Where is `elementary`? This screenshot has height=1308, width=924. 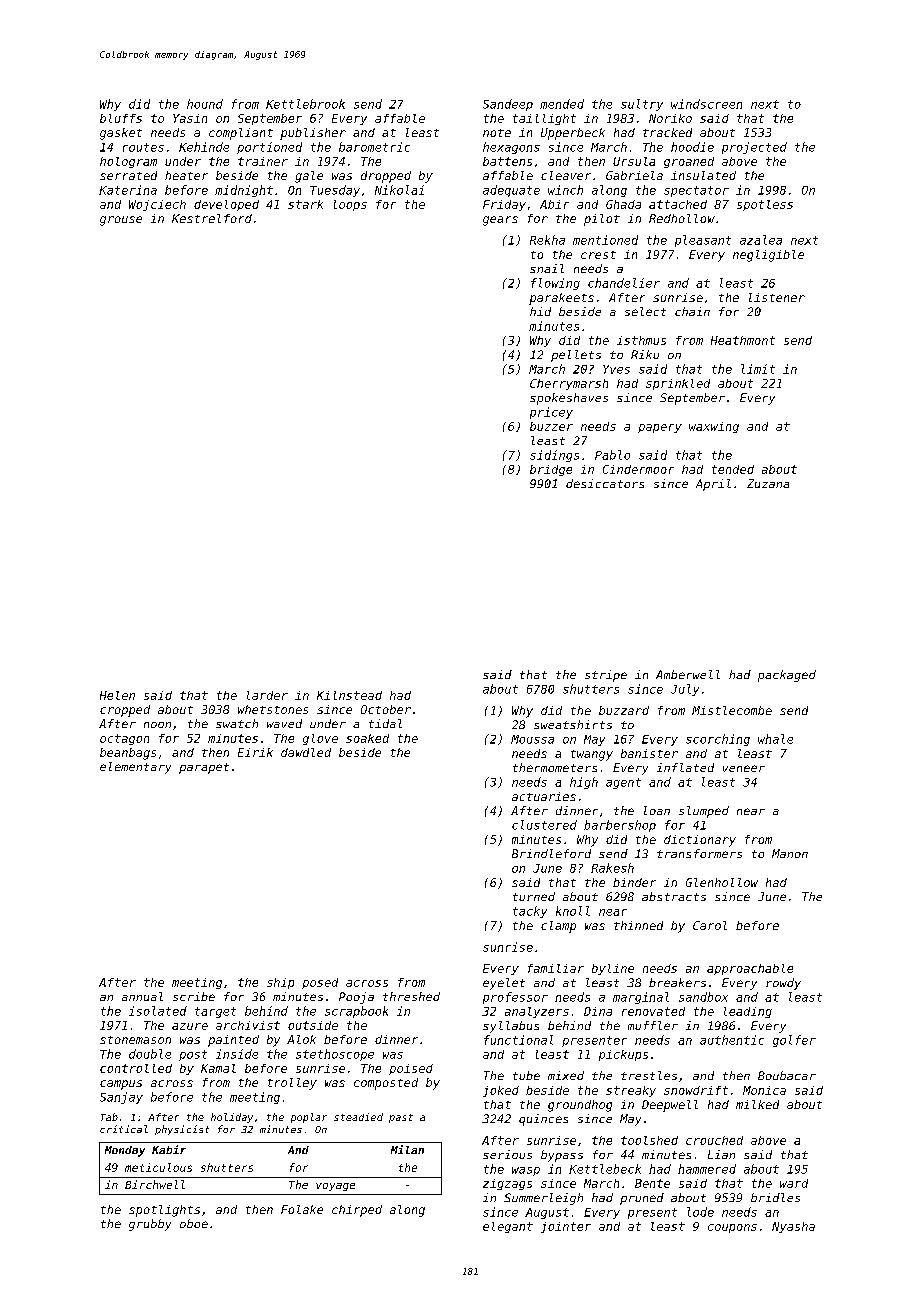
elementary is located at coordinates (135, 768).
